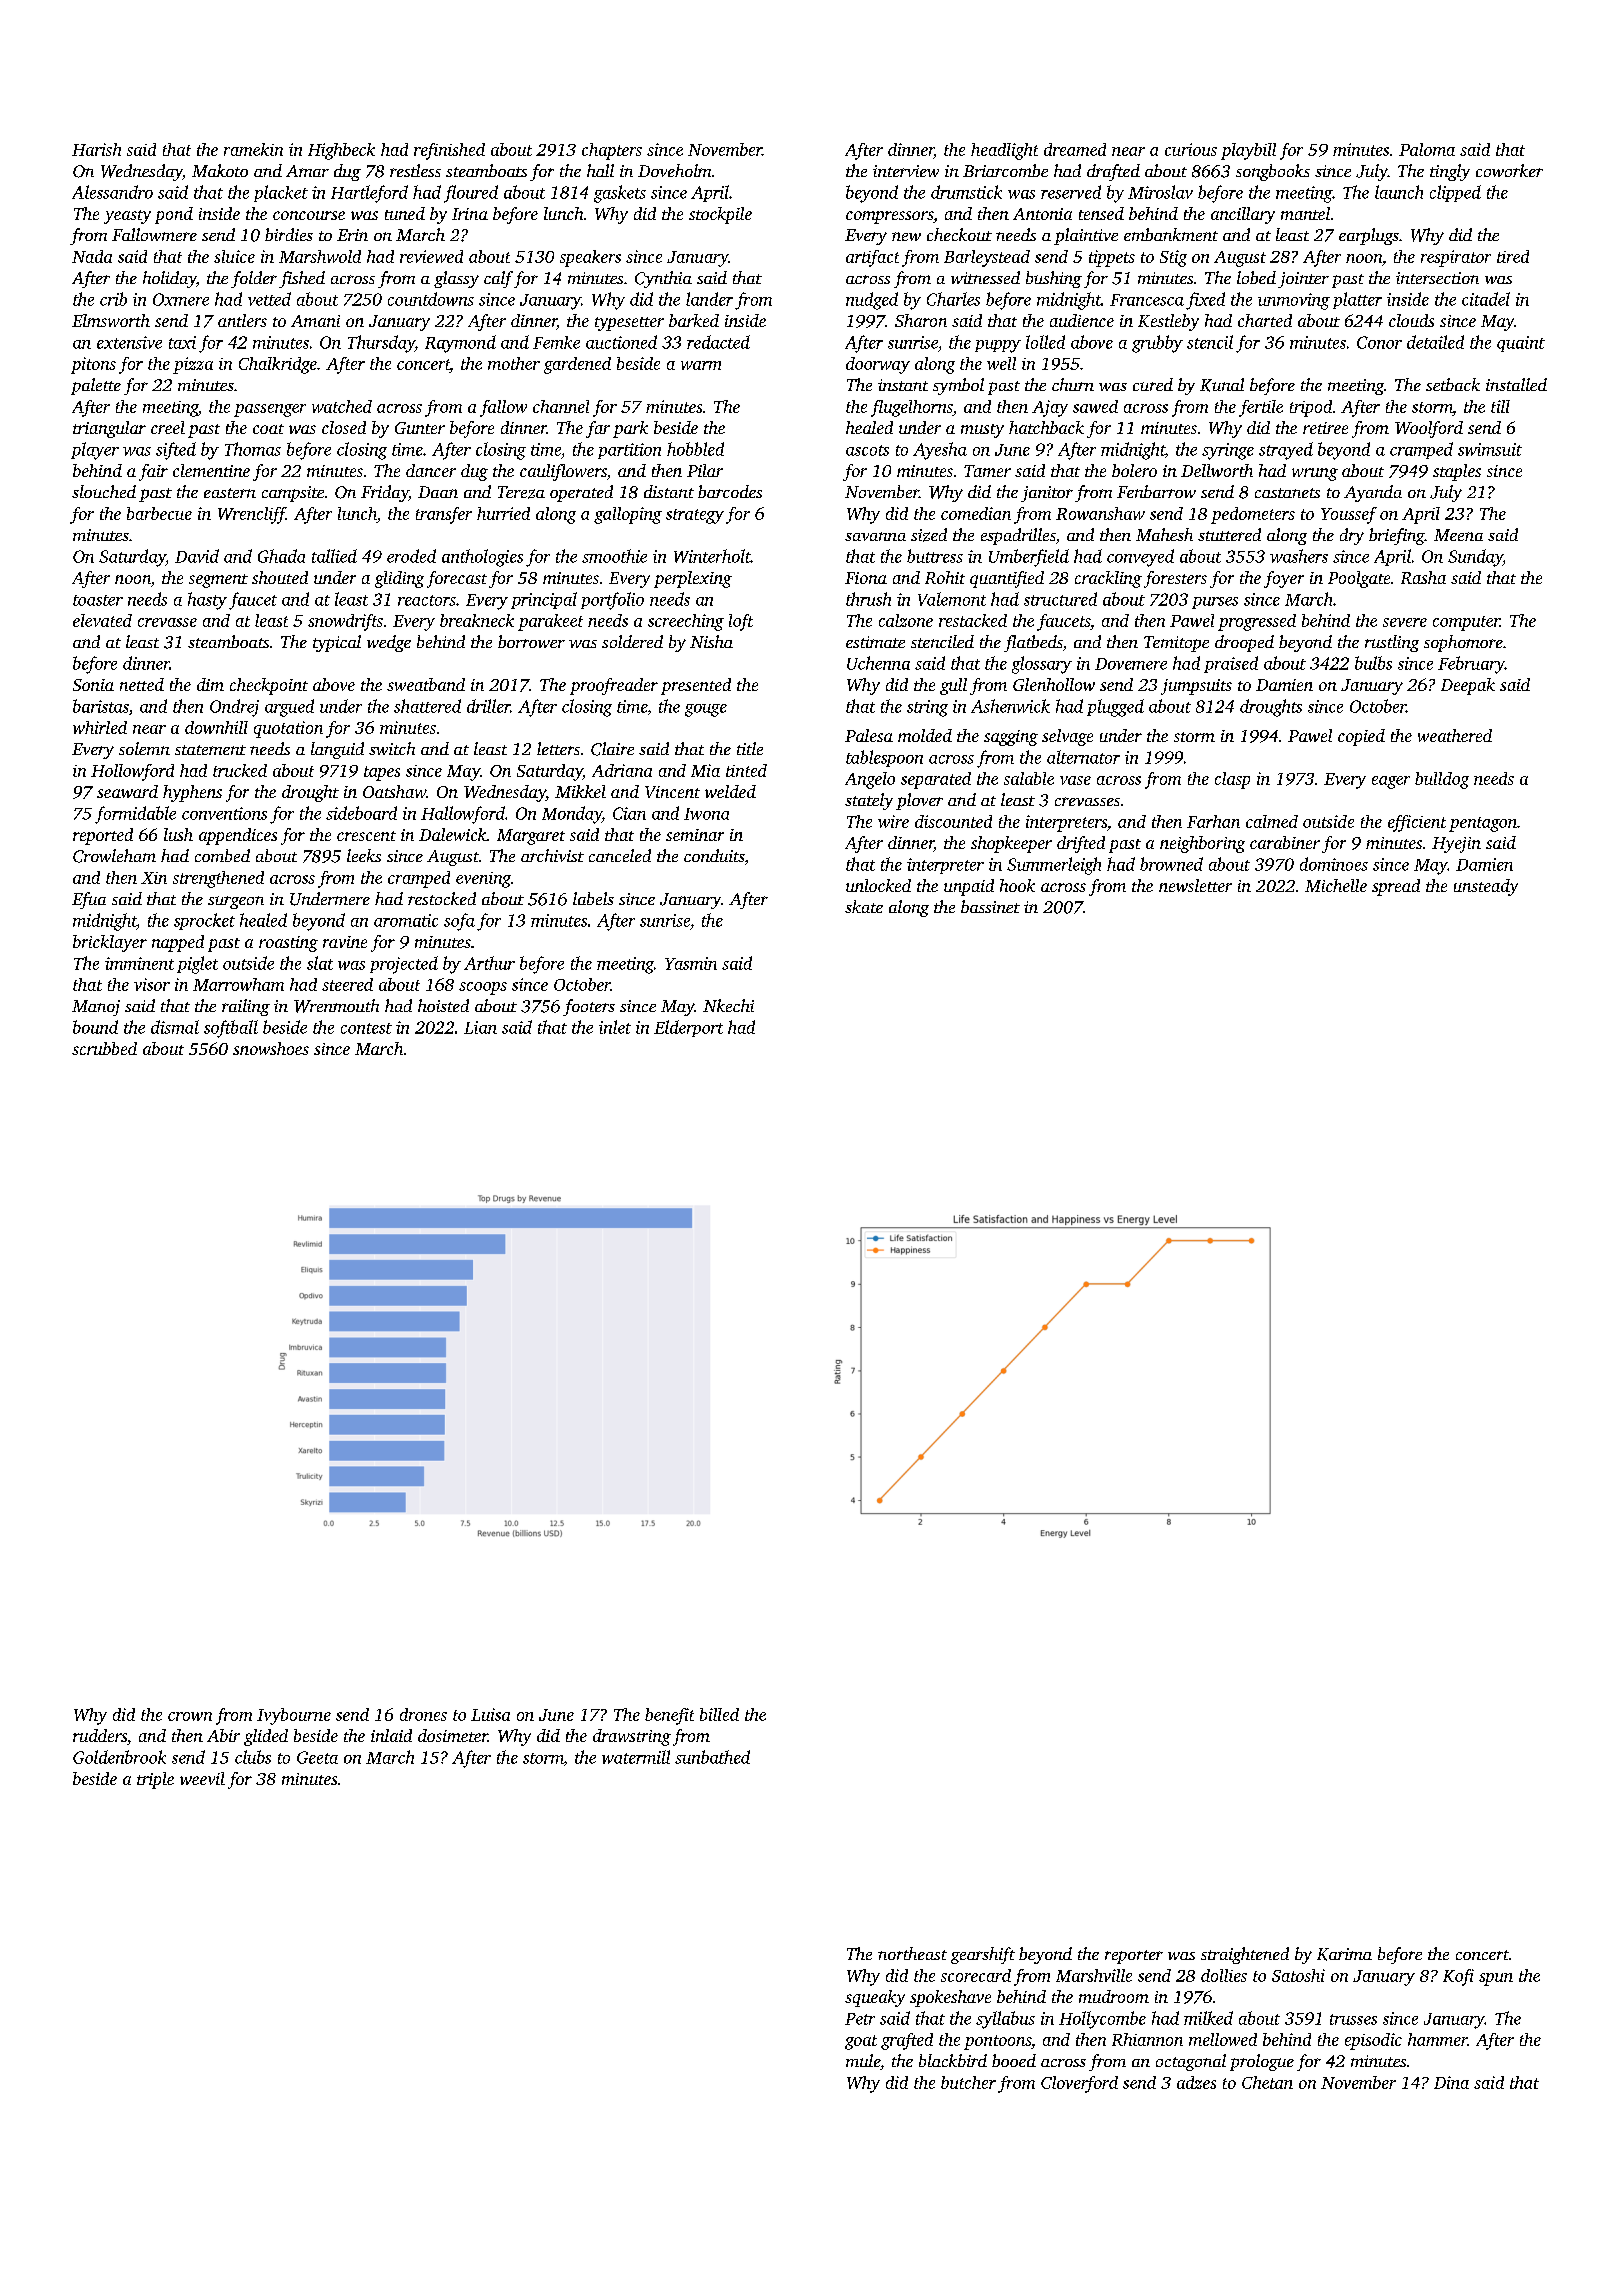 The width and height of the screenshot is (1620, 2292). I want to click on ravine, so click(345, 942).
